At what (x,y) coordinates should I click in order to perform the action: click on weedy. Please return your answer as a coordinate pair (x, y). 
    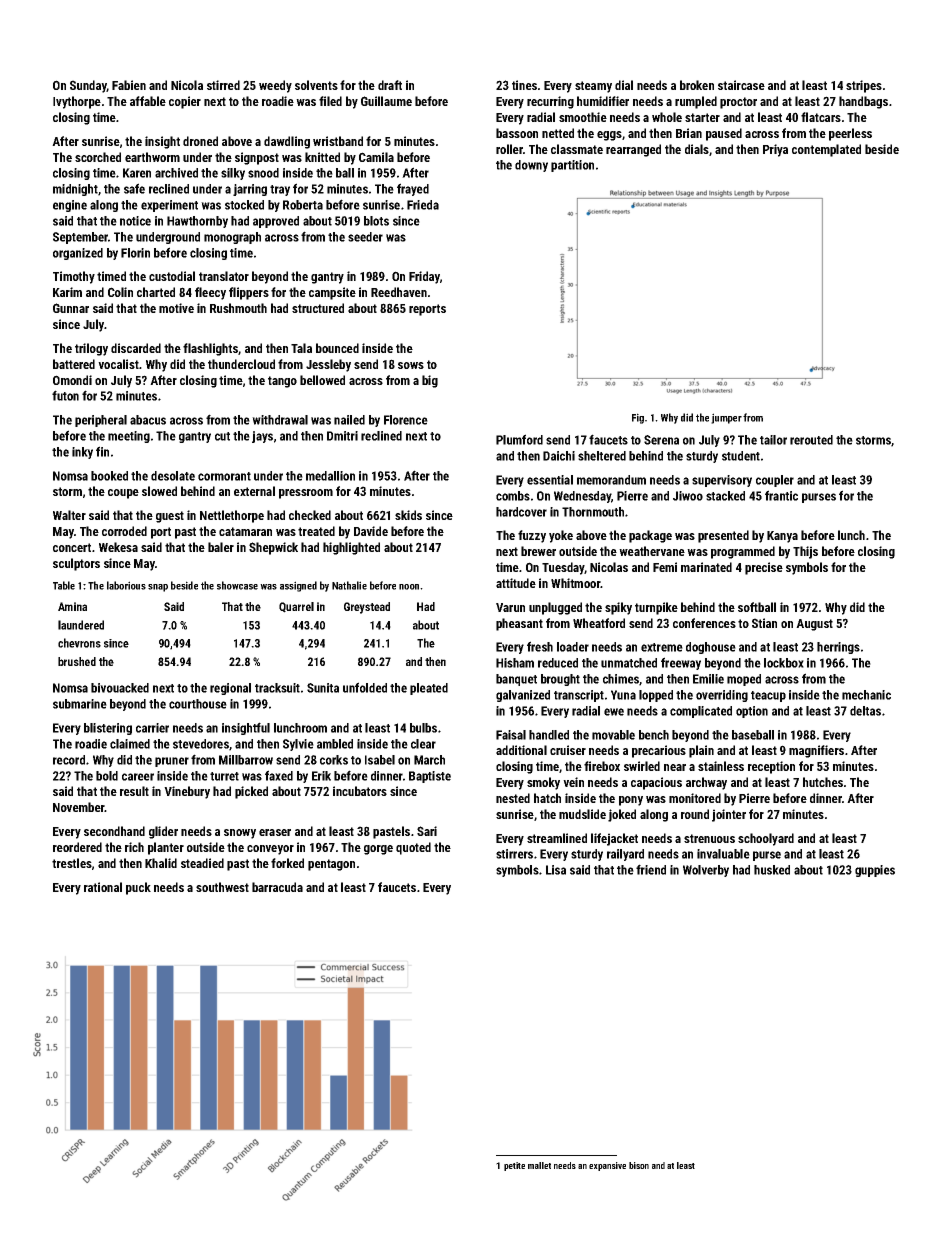
    Looking at the image, I should click on (275, 86).
